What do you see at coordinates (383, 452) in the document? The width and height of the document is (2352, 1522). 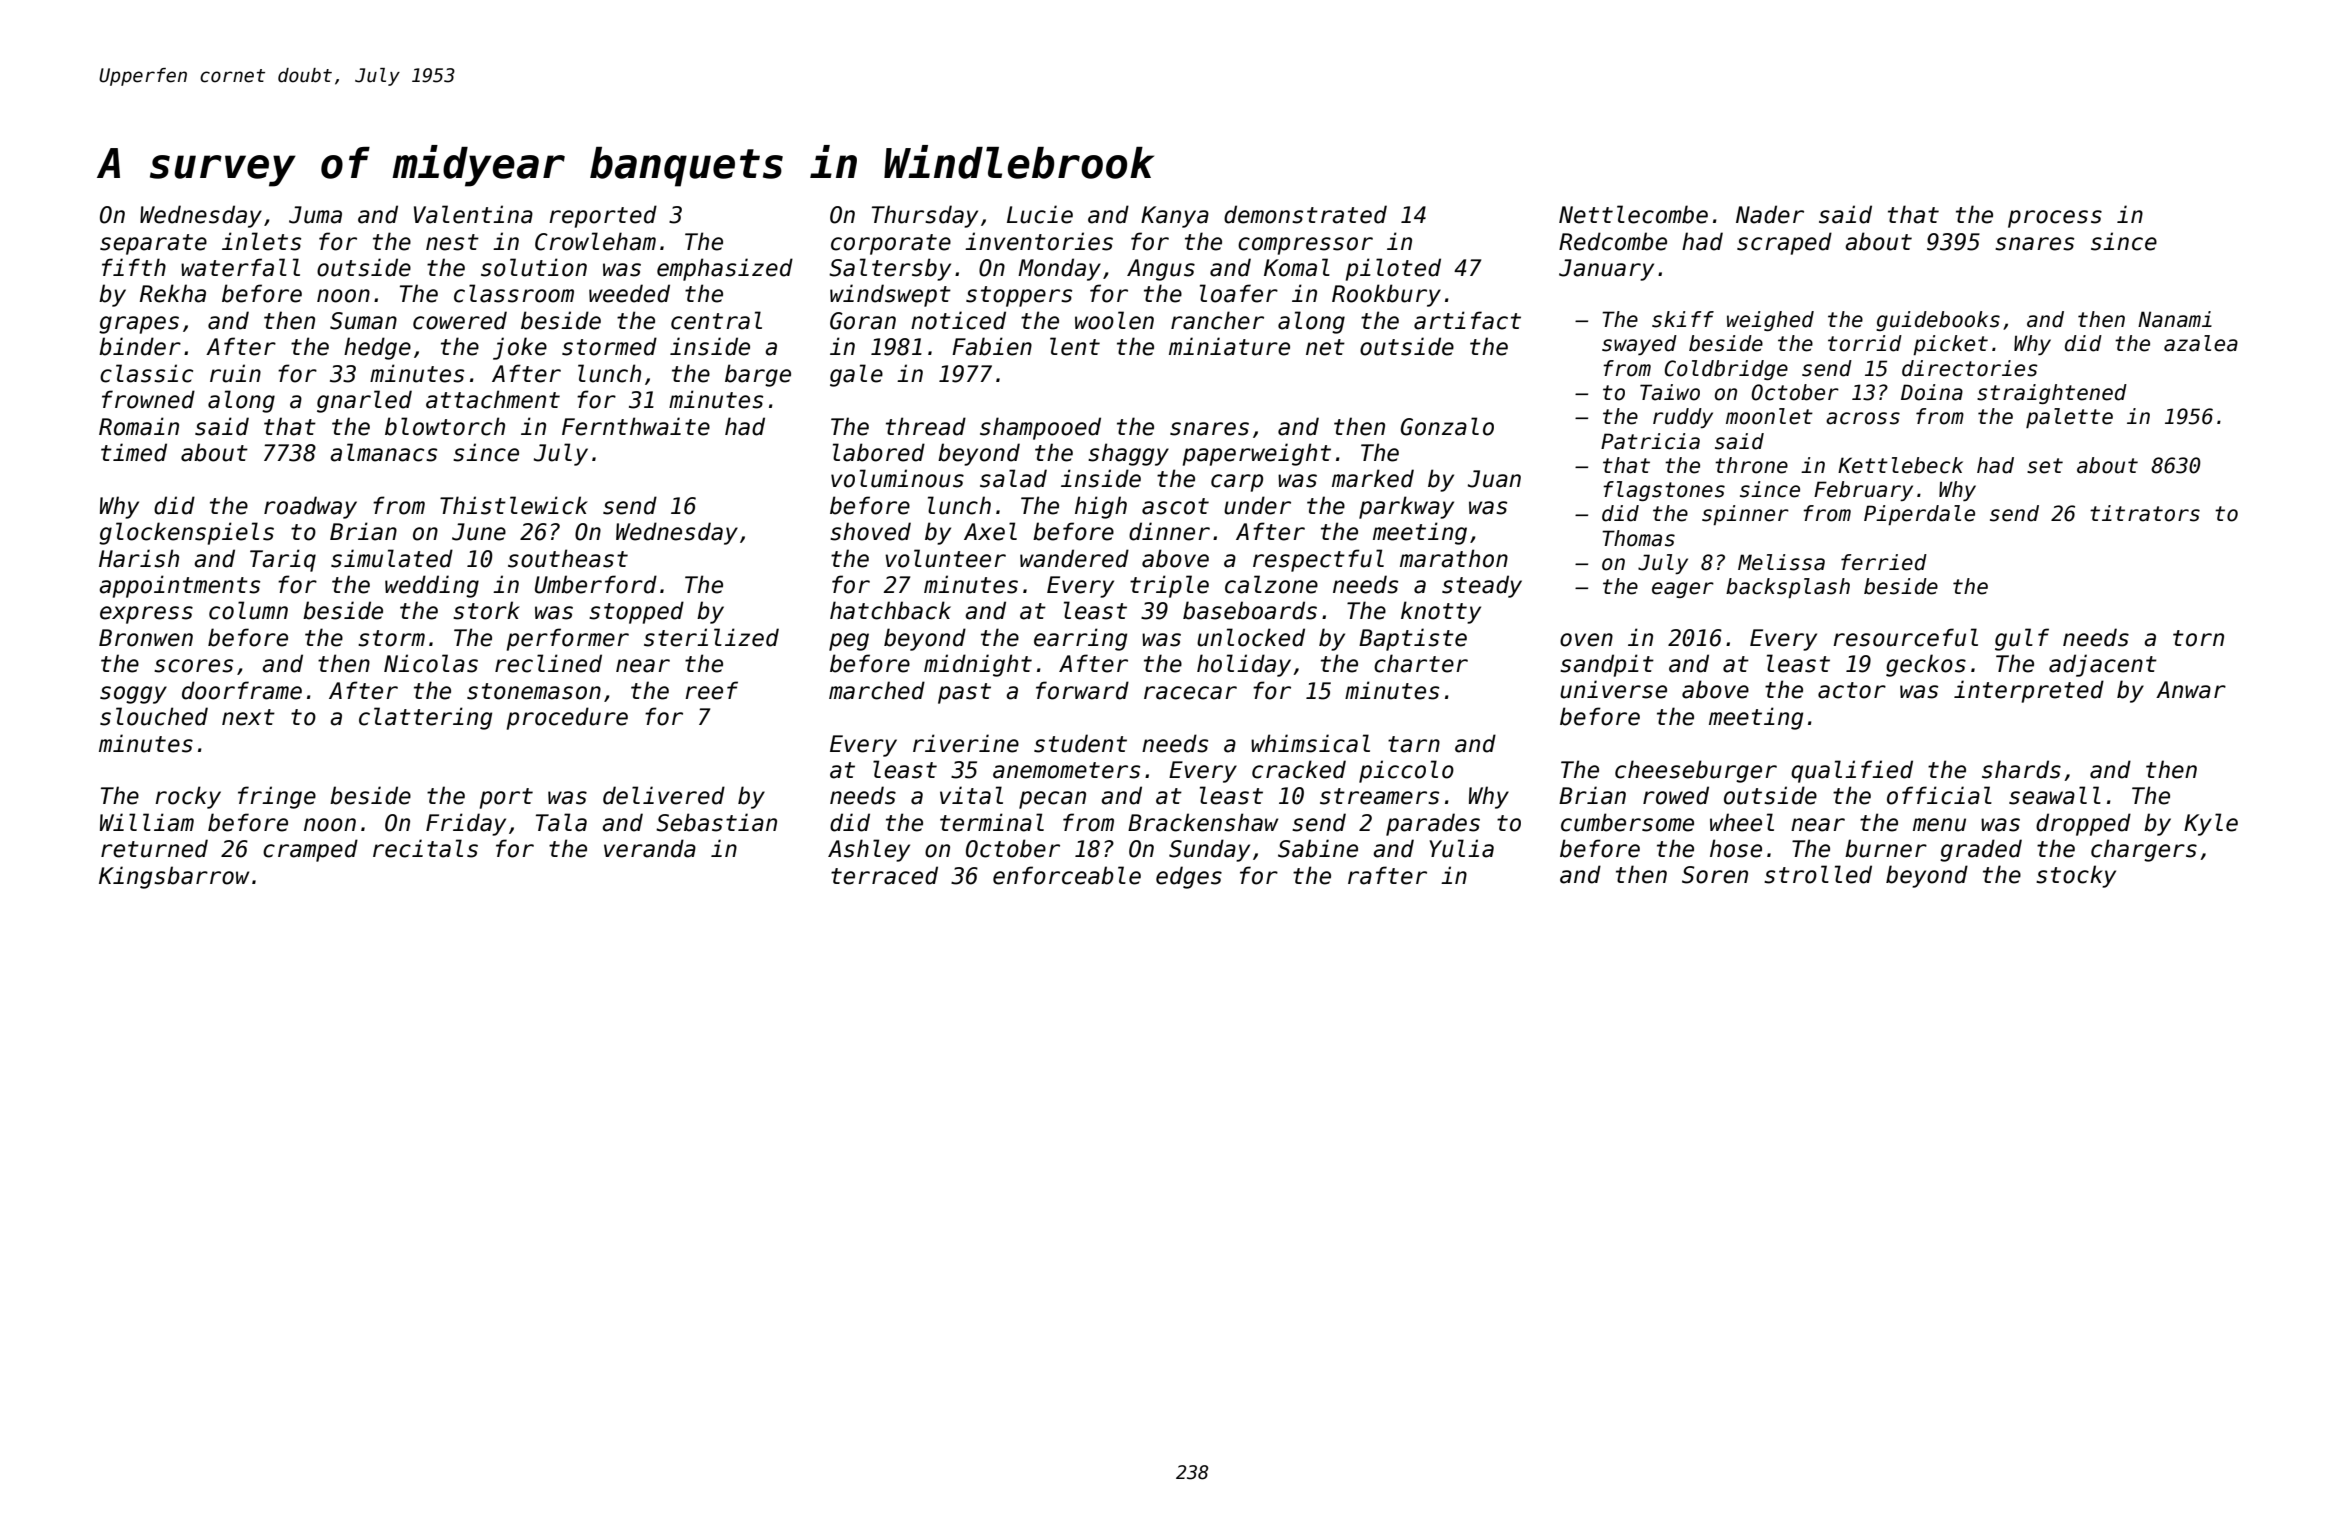 I see `almanacs` at bounding box center [383, 452].
